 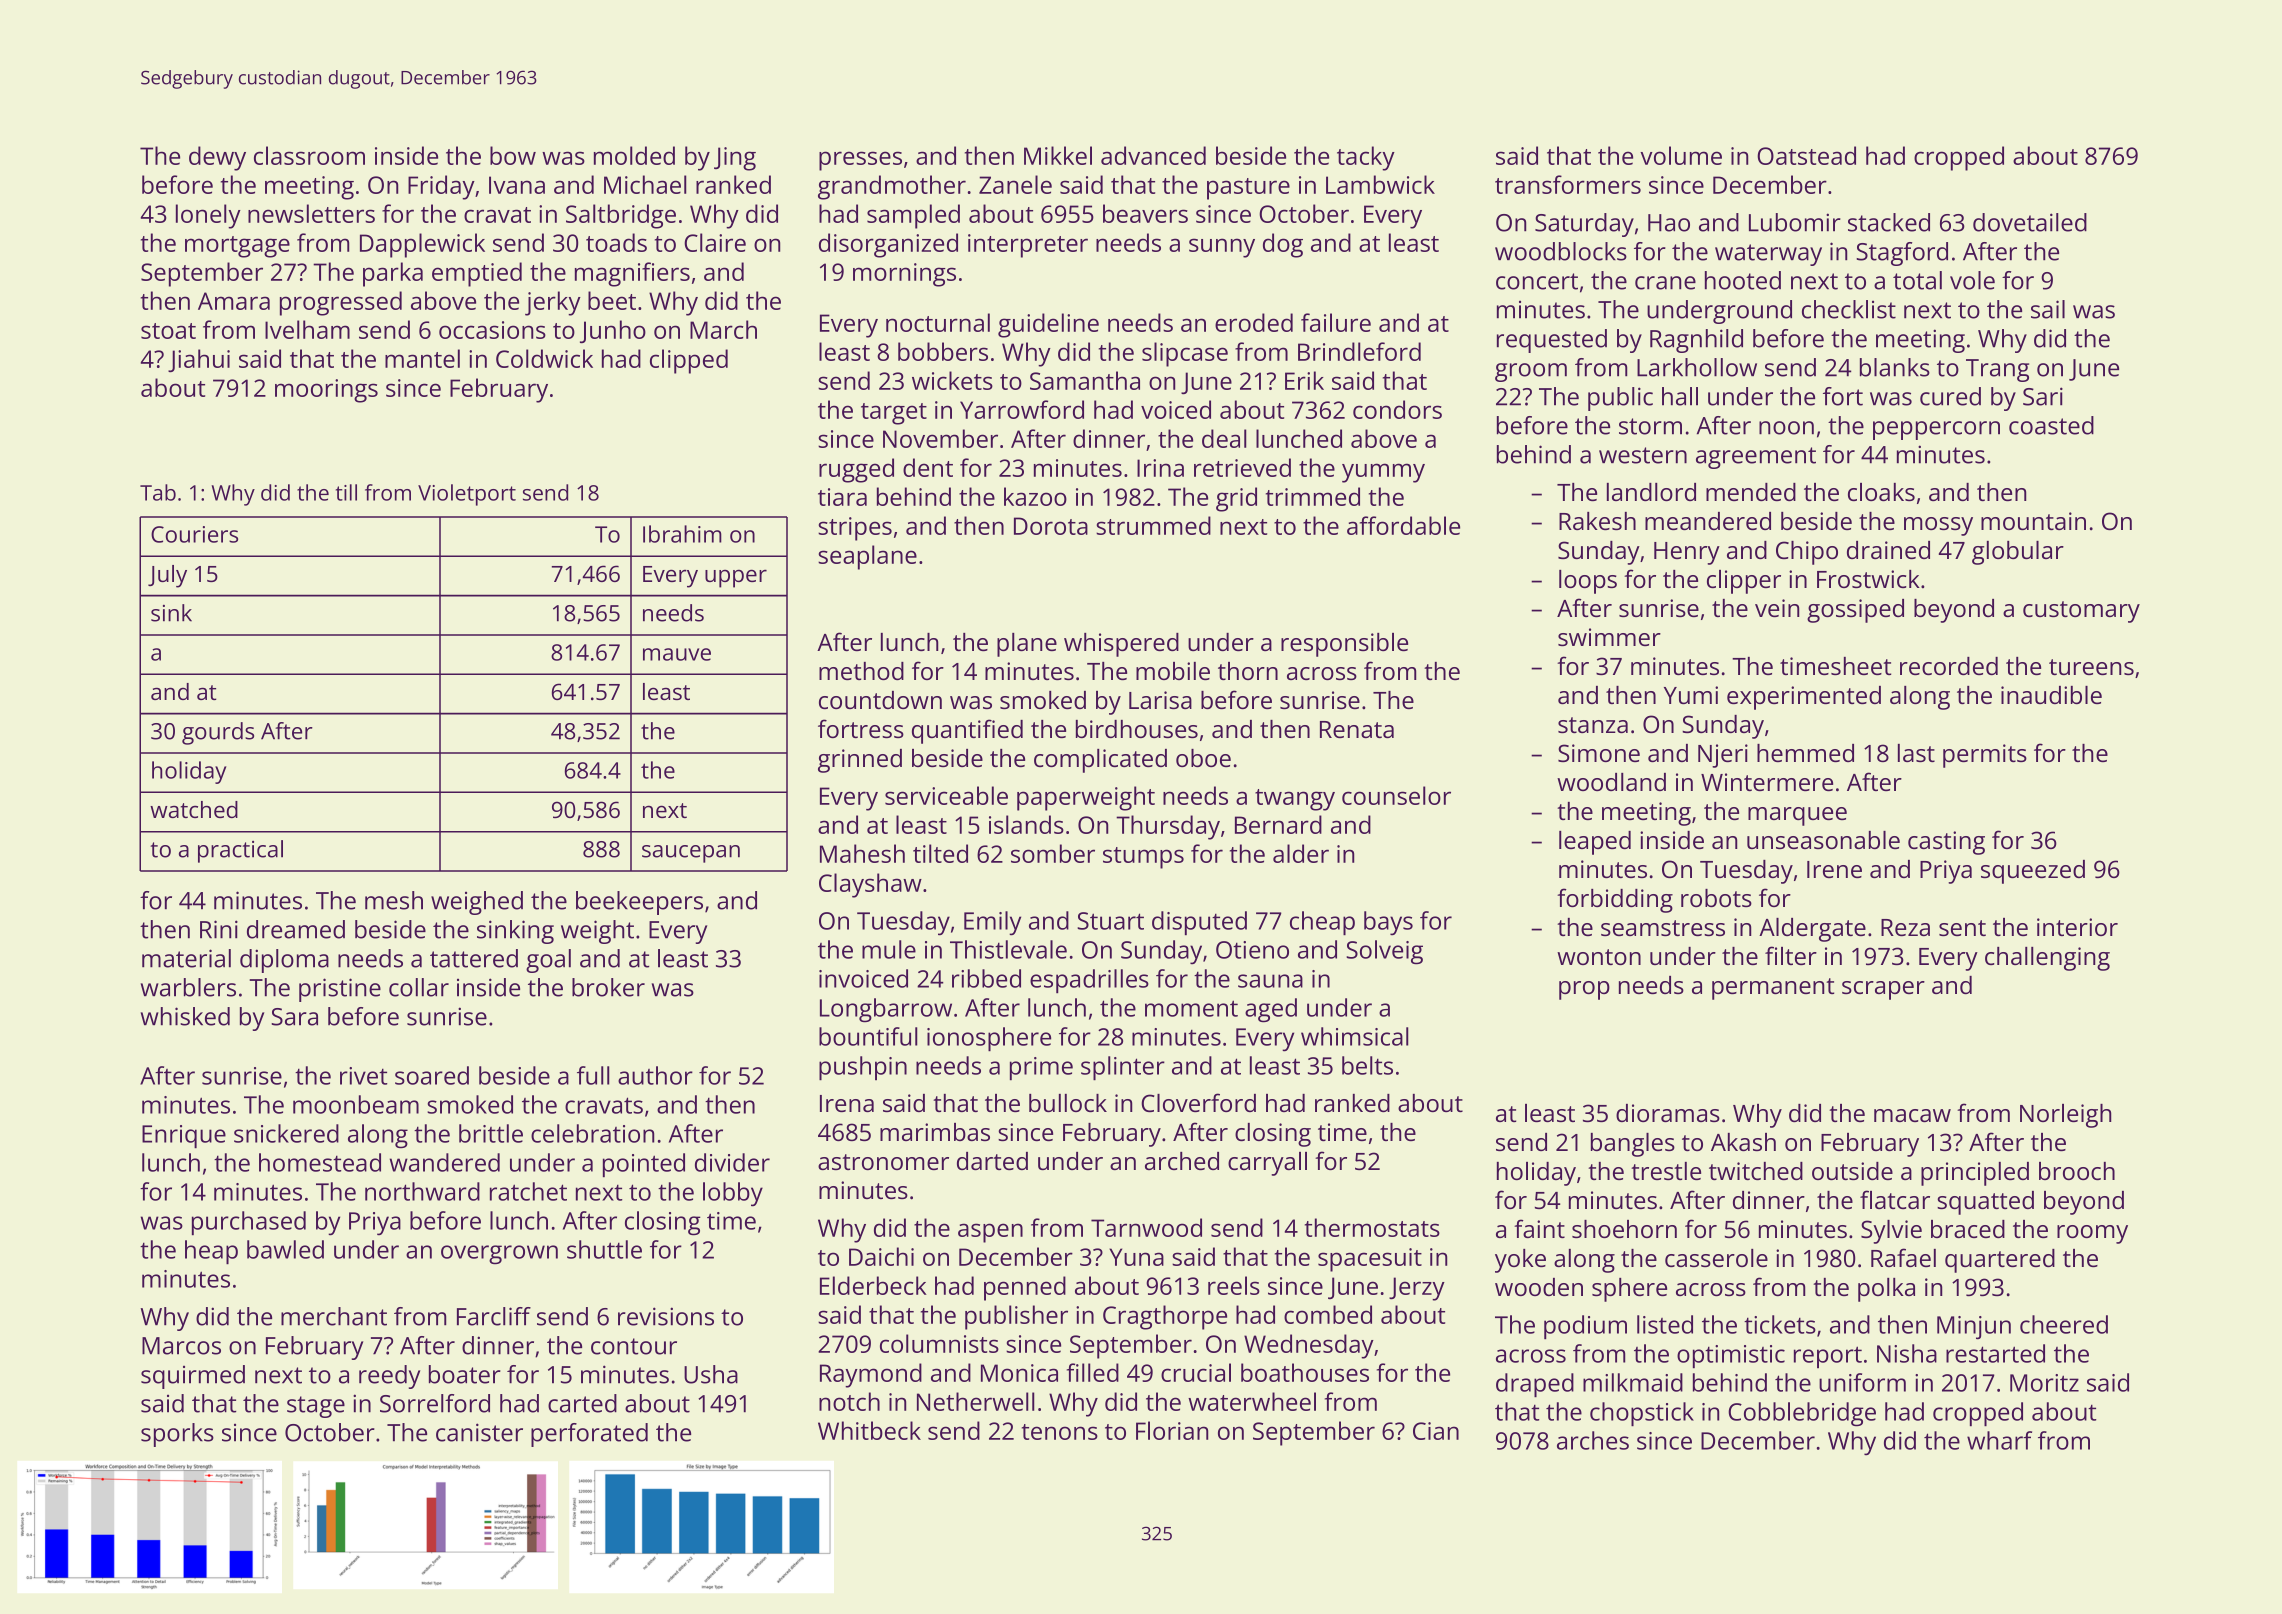 I want to click on Dorota, so click(x=1051, y=526).
